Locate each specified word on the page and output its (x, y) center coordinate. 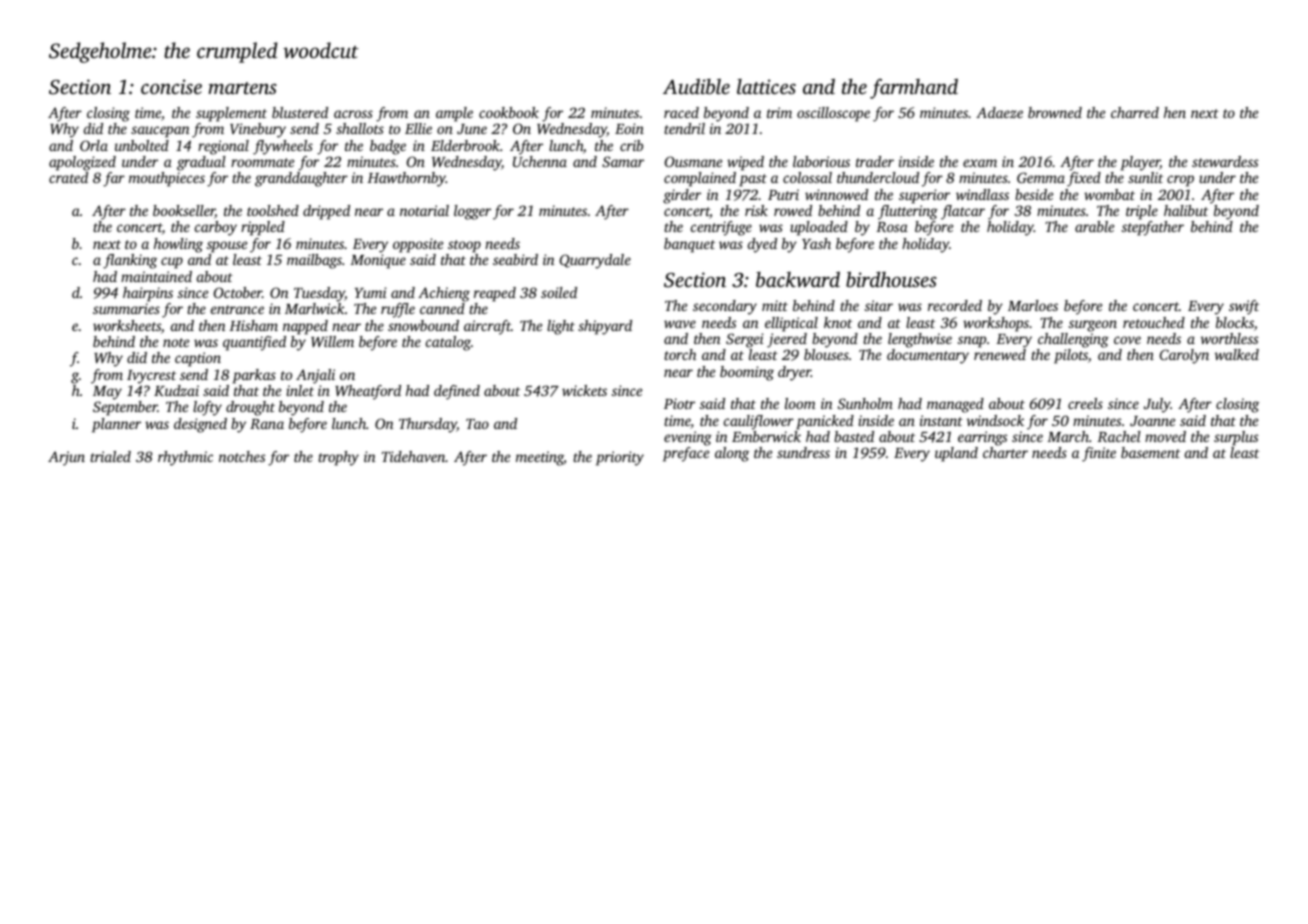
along (732, 454)
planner (116, 425)
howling (178, 245)
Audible (696, 86)
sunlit (1145, 177)
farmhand (914, 88)
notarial (424, 210)
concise (171, 86)
